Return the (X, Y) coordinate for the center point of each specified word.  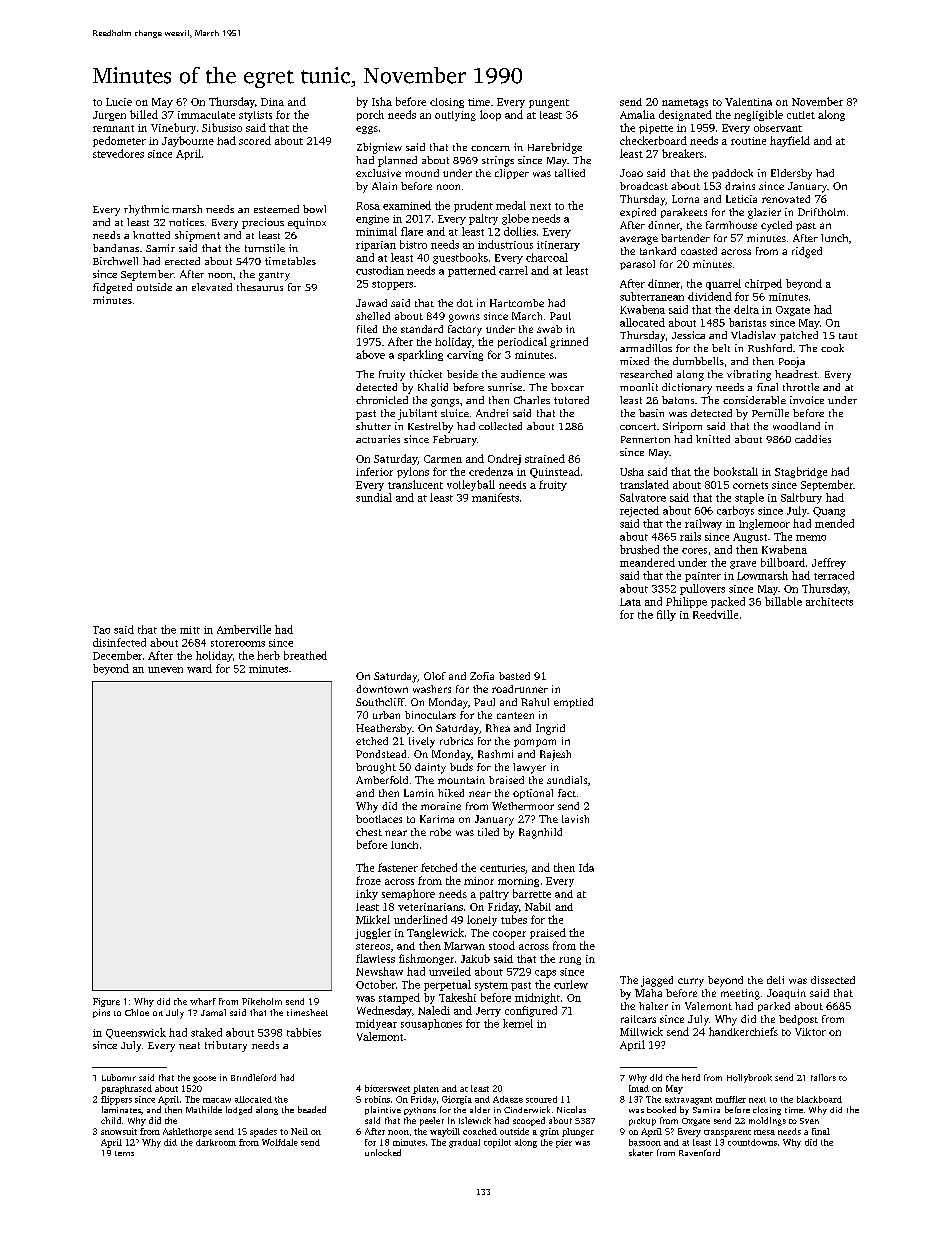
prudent (473, 206)
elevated (212, 287)
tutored (571, 400)
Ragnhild (540, 833)
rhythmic (146, 210)
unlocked (383, 1152)
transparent (727, 1133)
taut (848, 336)
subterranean (652, 296)
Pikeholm (262, 1001)
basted (514, 676)
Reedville (715, 614)
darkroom (216, 1142)
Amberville (244, 629)
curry (691, 982)
